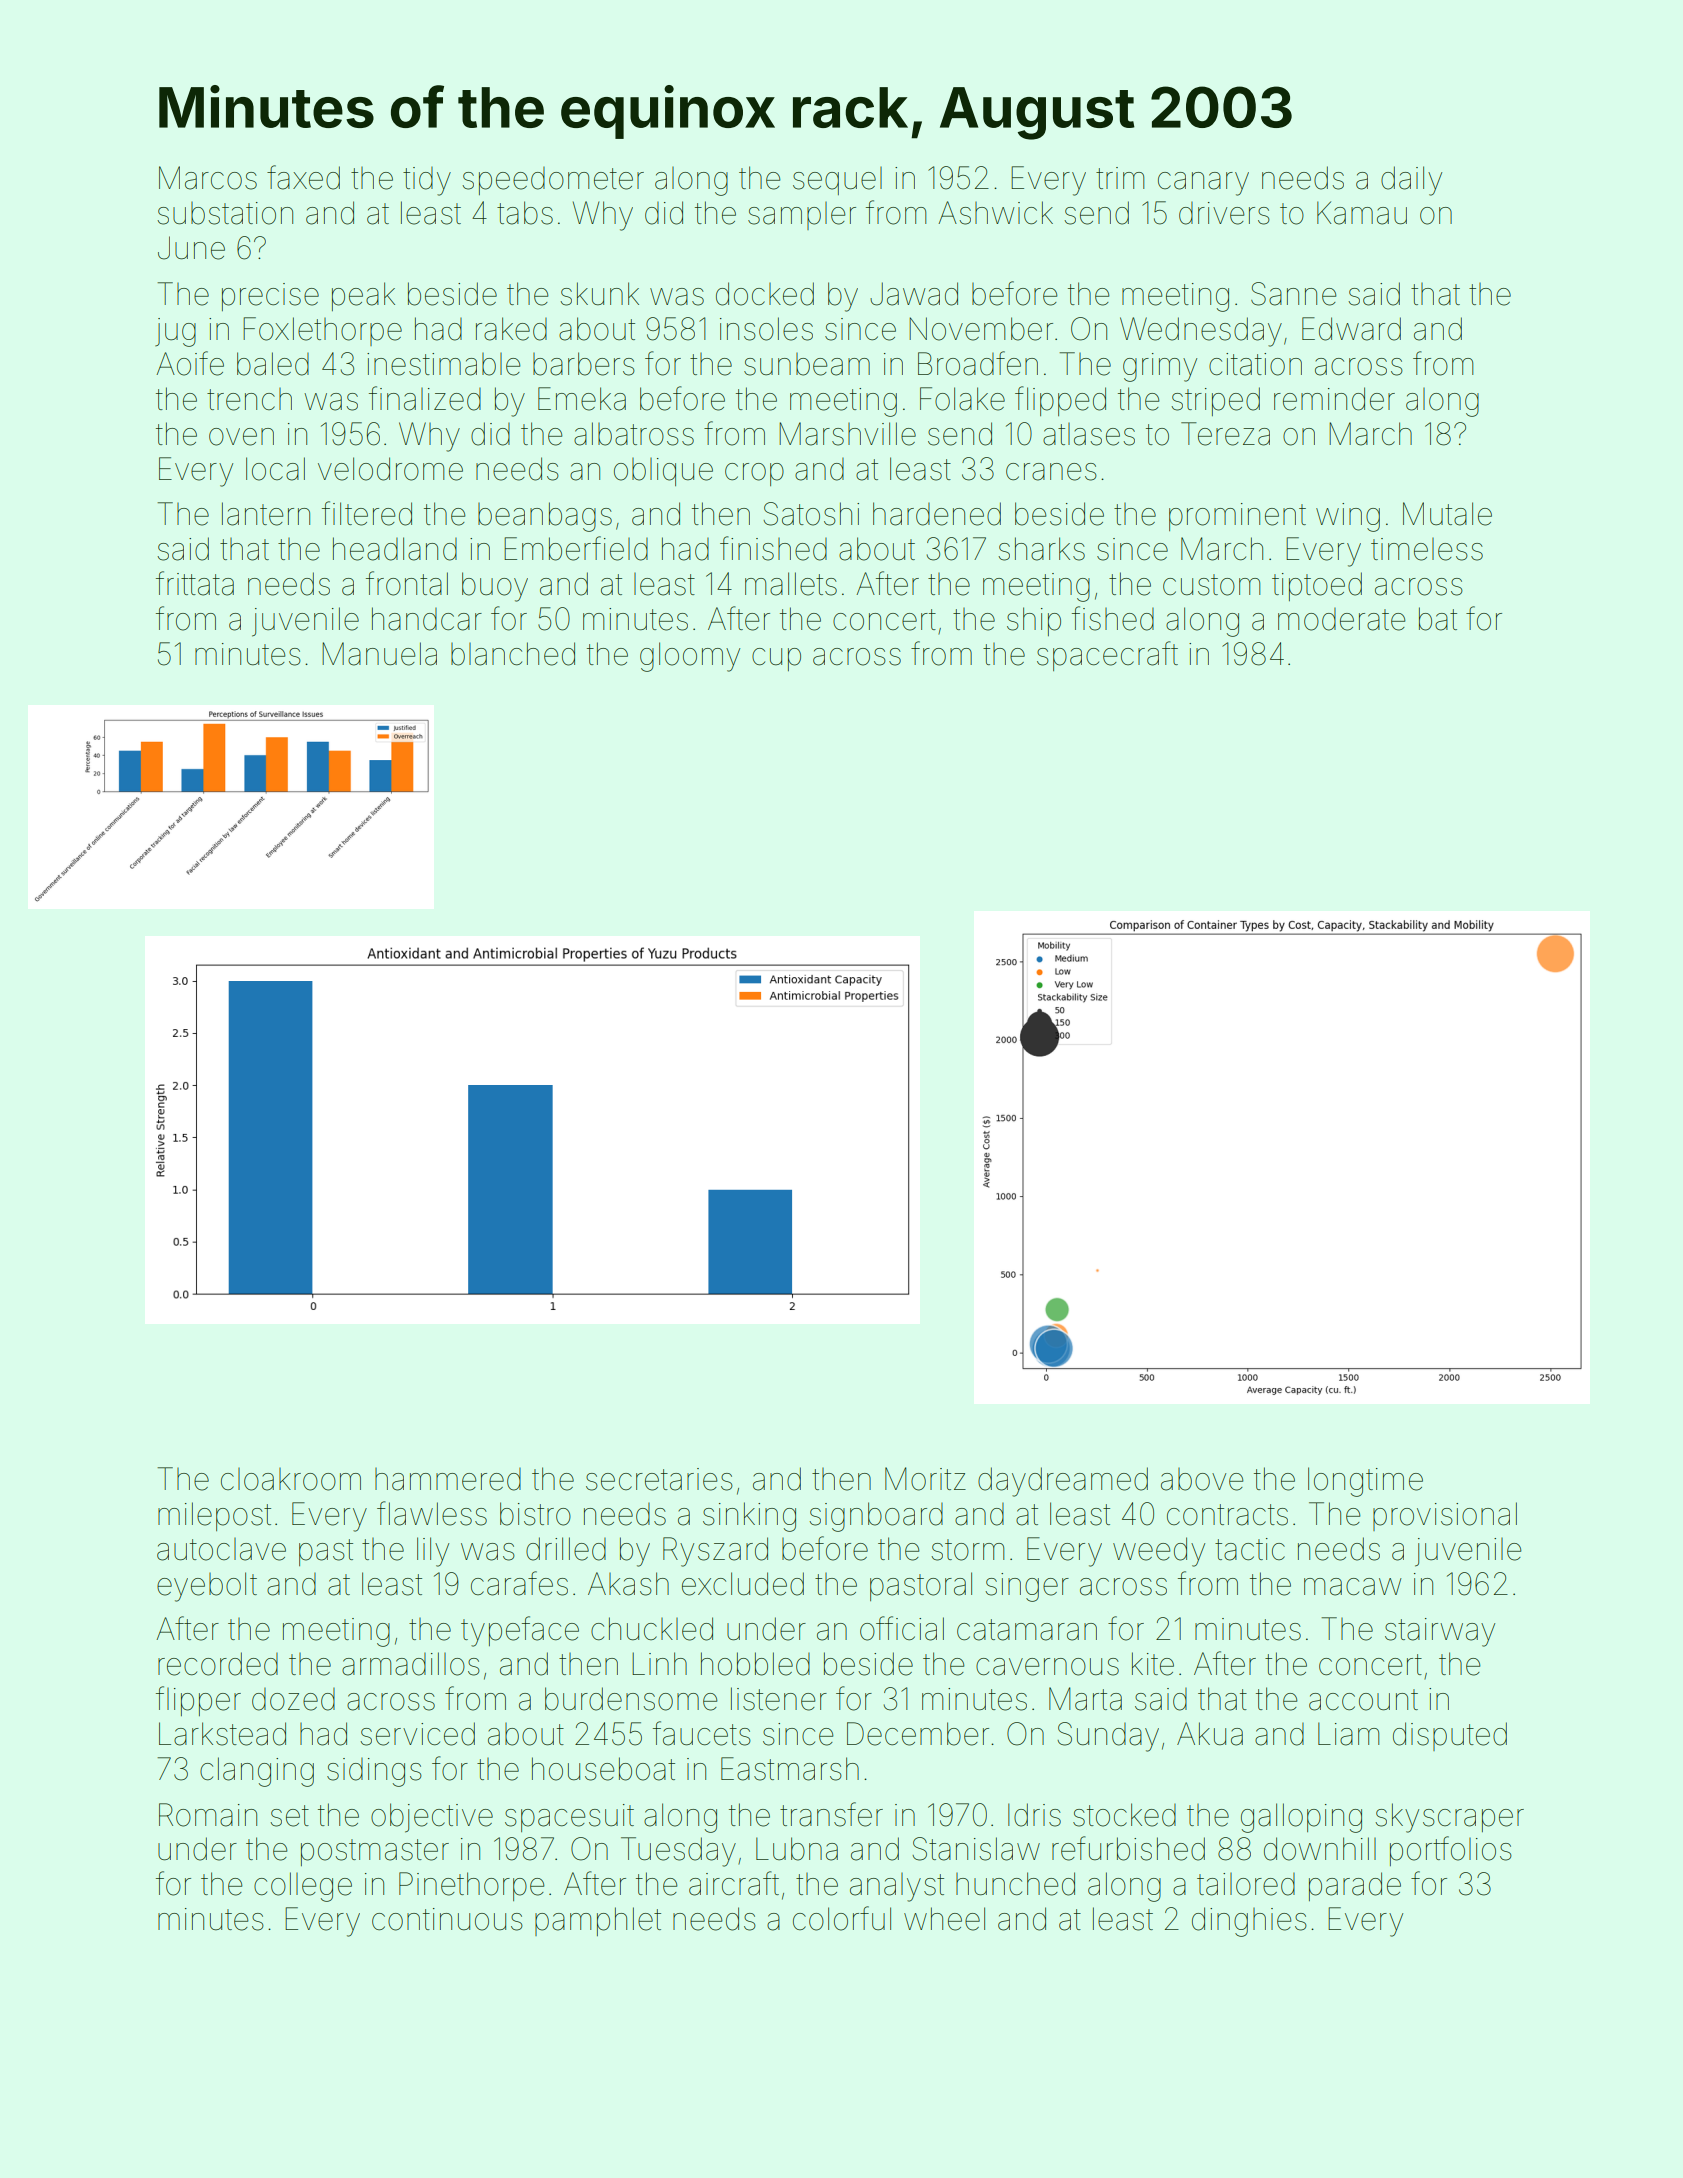 This document has height=2178, width=1683. What do you see at coordinates (427, 181) in the document?
I see `tidy` at bounding box center [427, 181].
